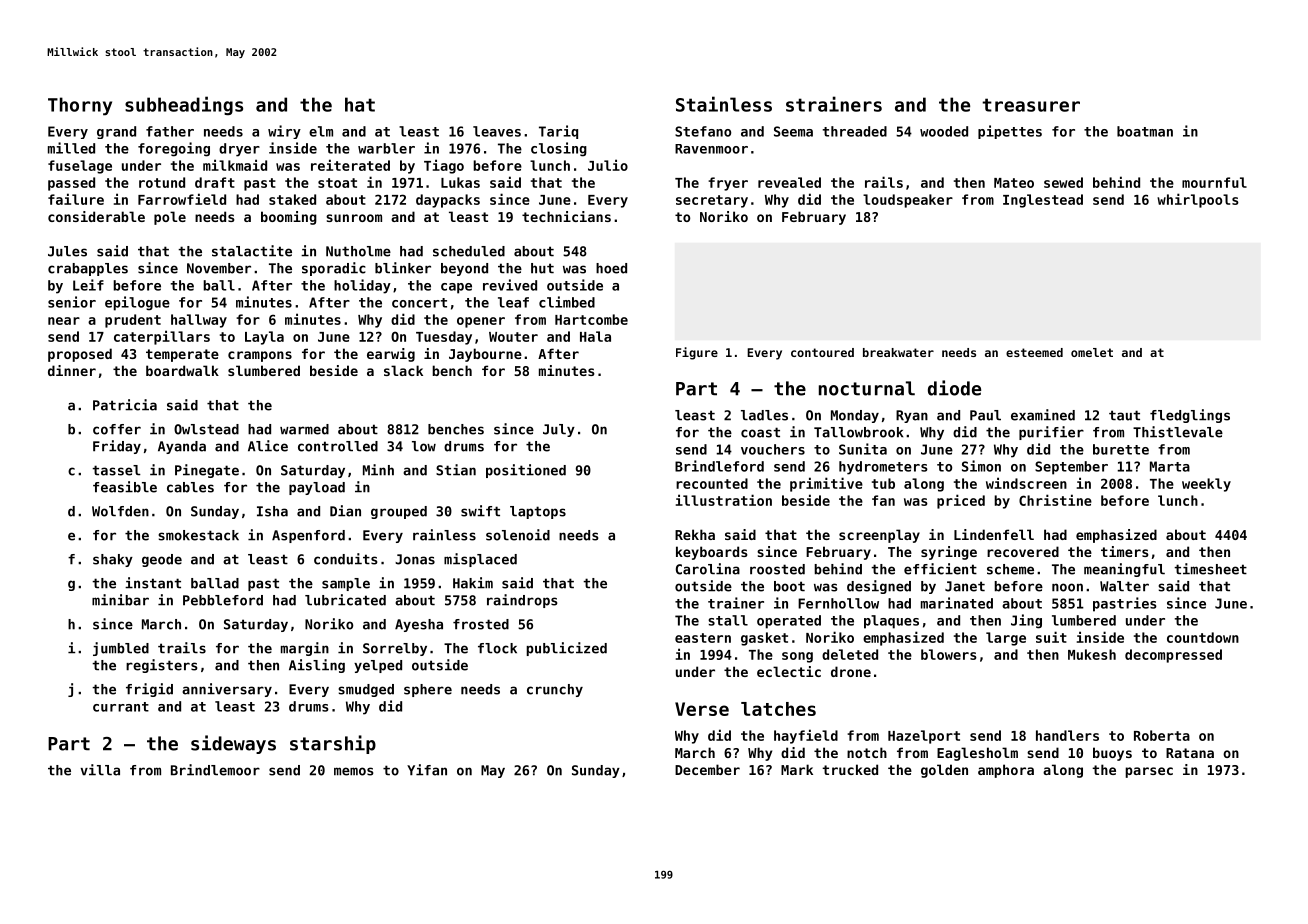 The width and height of the screenshot is (1308, 924). I want to click on weekly, so click(1206, 485).
